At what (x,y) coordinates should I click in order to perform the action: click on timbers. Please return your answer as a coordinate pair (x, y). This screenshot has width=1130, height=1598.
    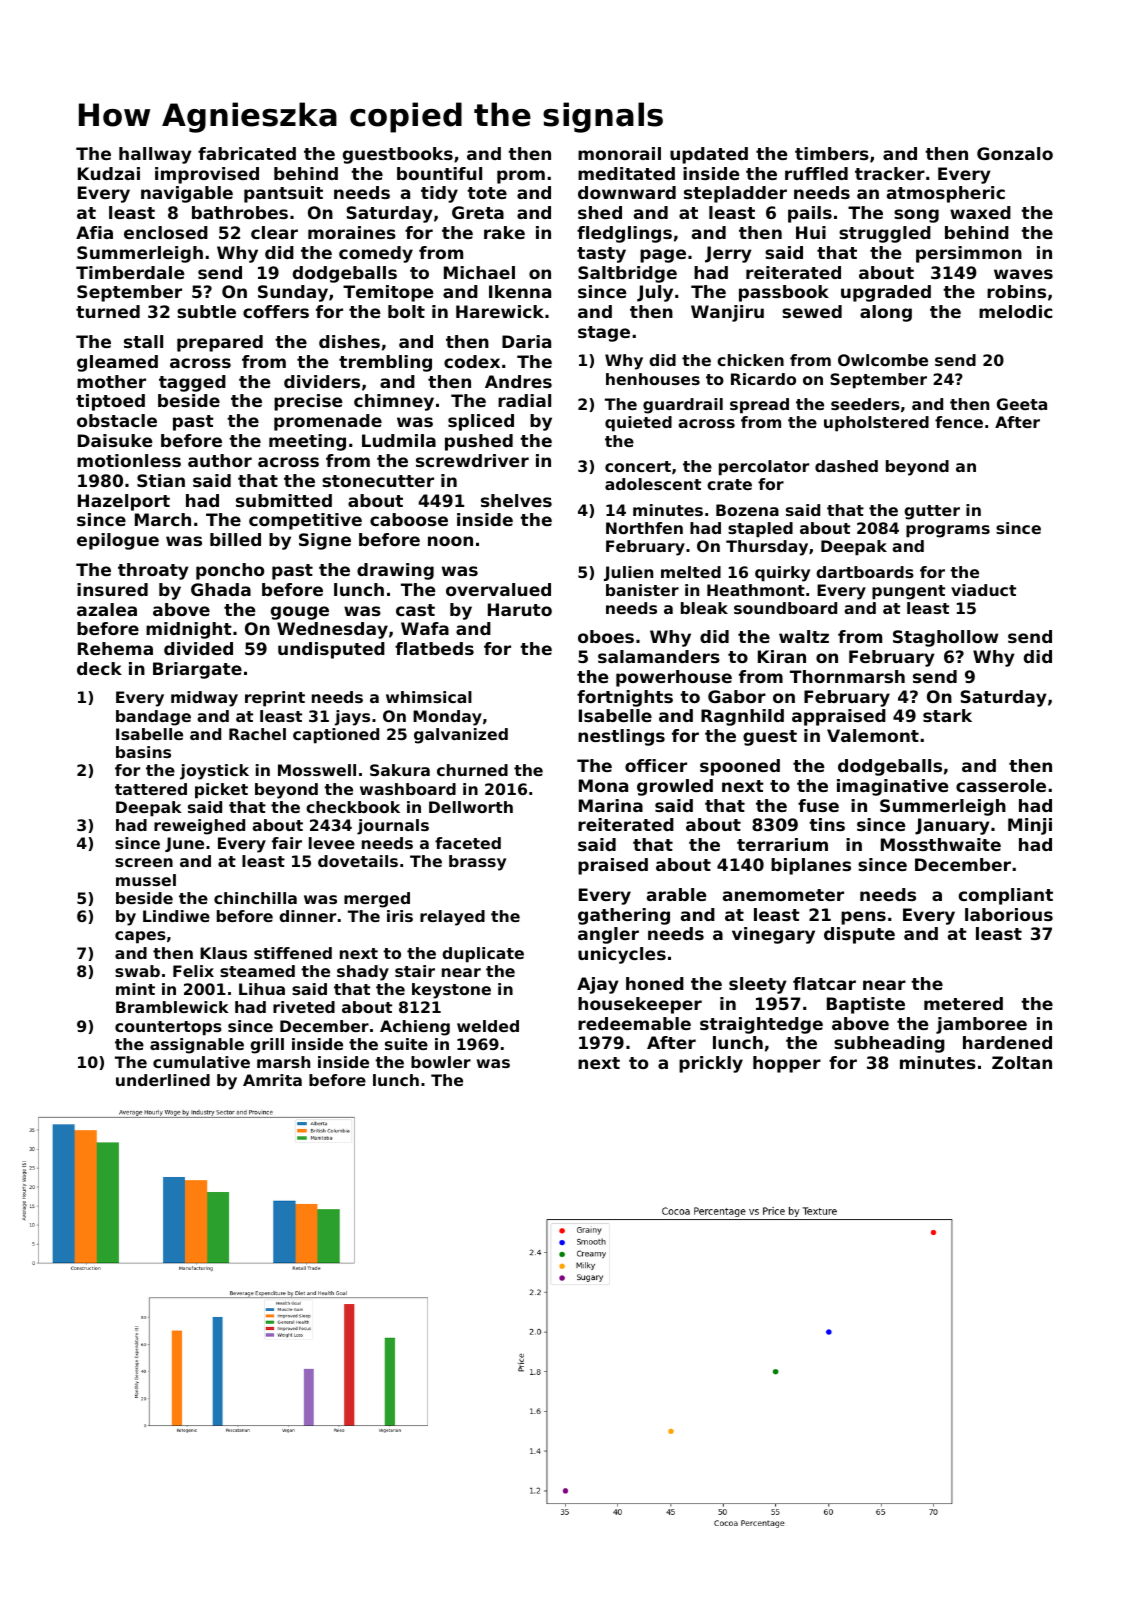
    Looking at the image, I should click on (832, 153).
